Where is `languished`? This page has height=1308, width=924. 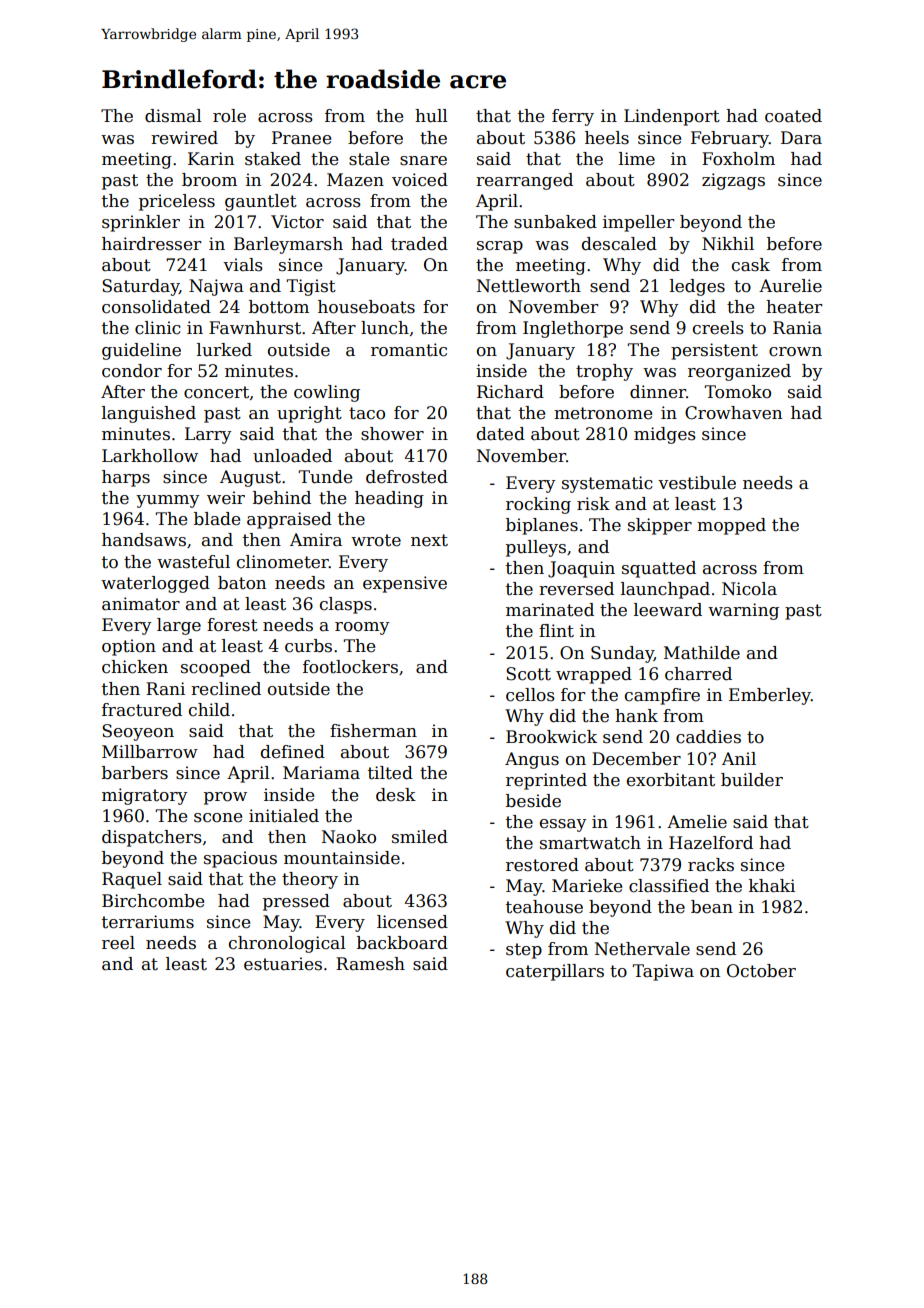
languished is located at coordinates (149, 414).
